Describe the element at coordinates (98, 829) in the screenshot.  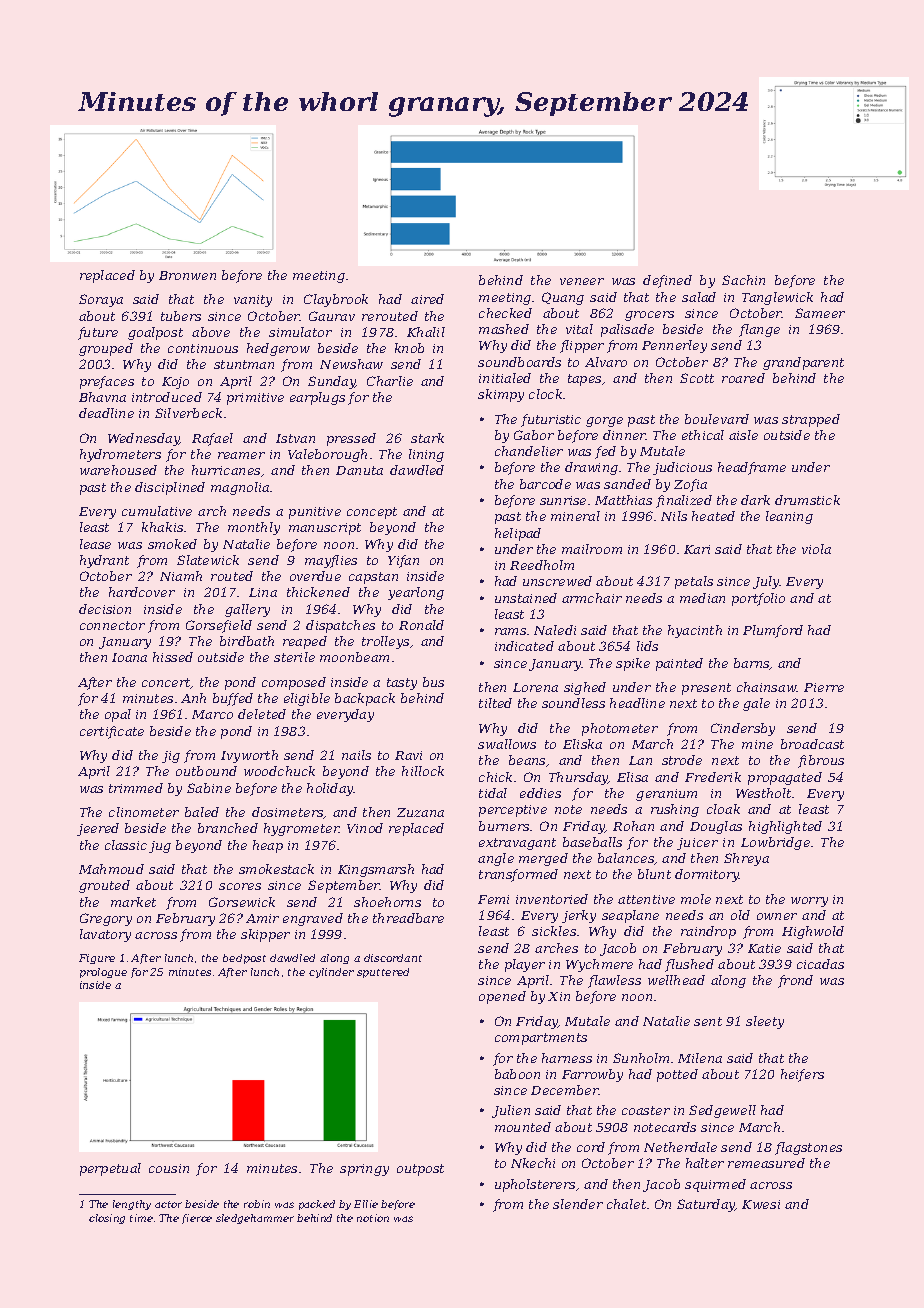
I see `jeered` at that location.
